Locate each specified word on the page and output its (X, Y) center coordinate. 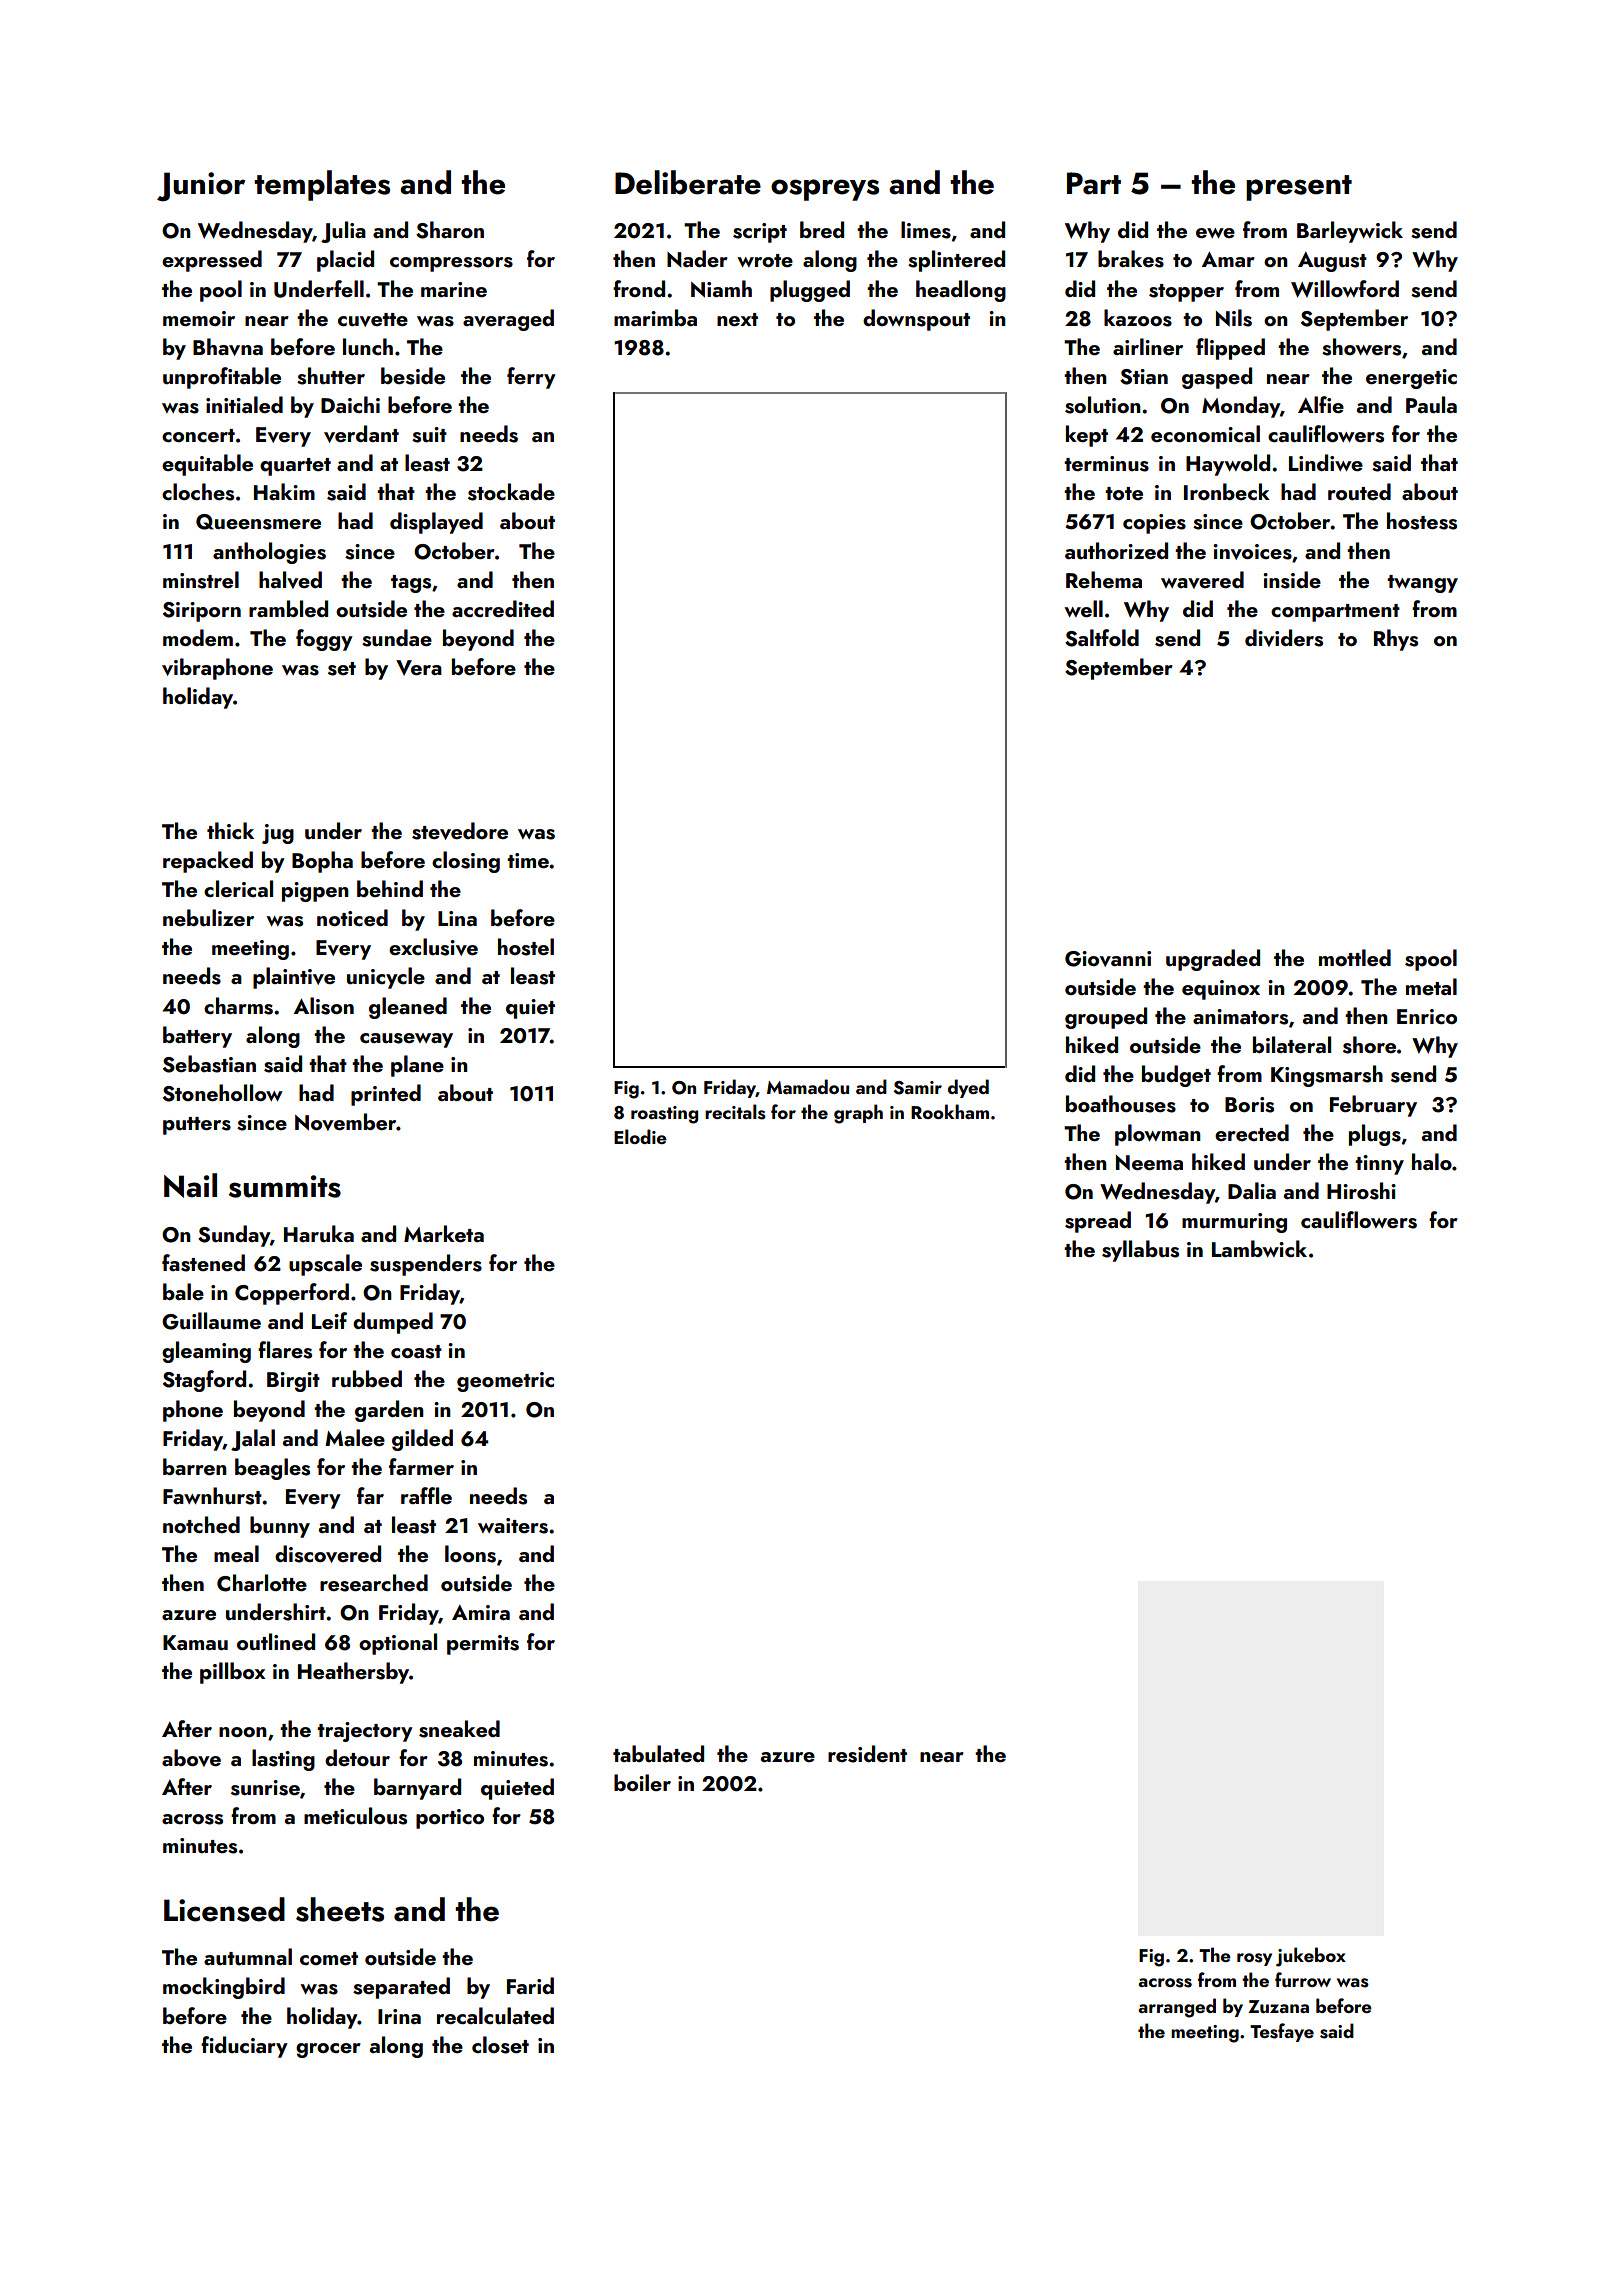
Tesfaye (1282, 2032)
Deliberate (688, 182)
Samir (918, 1088)
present (1299, 188)
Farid (530, 1985)
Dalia (1252, 1190)
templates (322, 185)
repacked (208, 862)
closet (500, 2045)
